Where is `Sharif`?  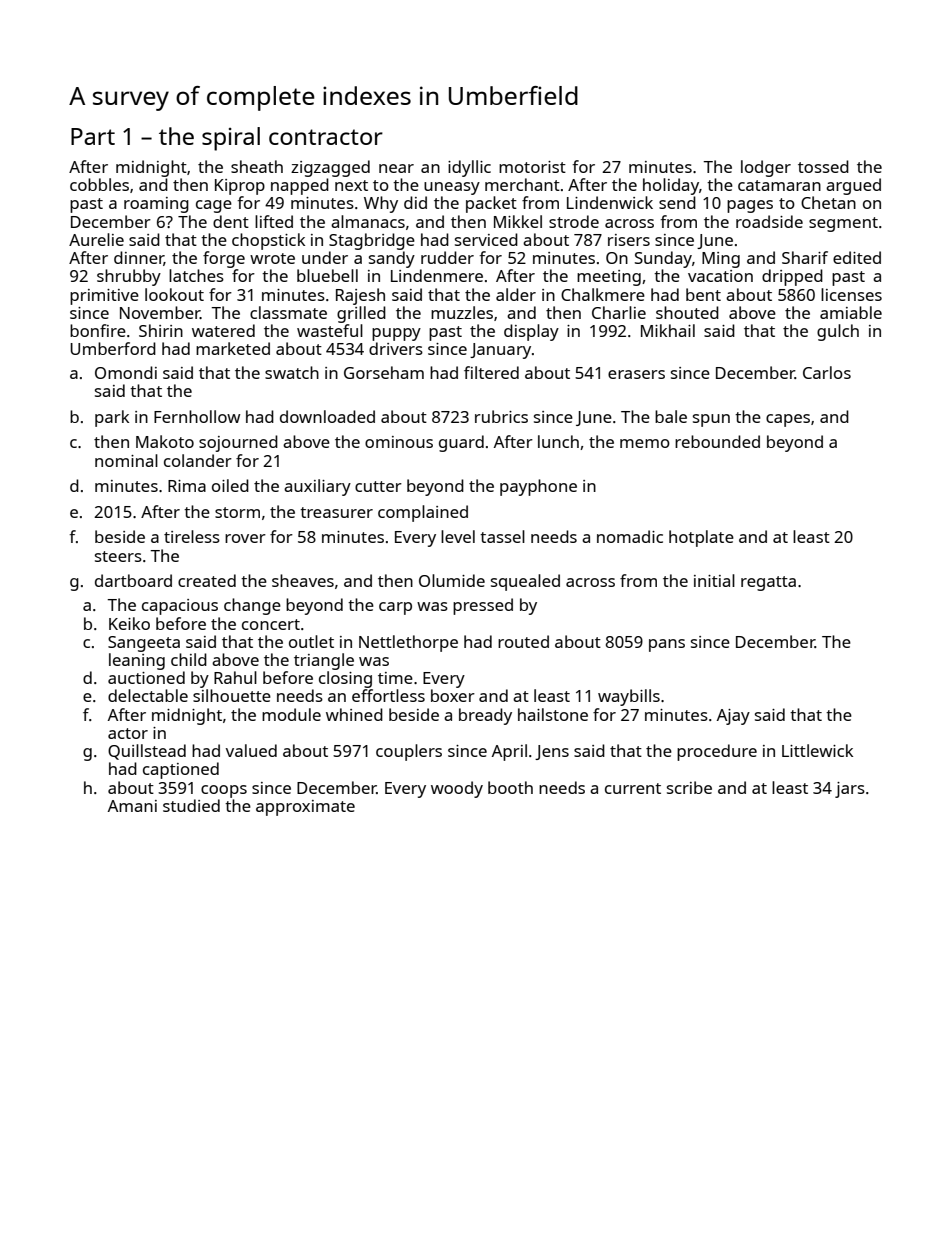
Sharif is located at coordinates (805, 257).
